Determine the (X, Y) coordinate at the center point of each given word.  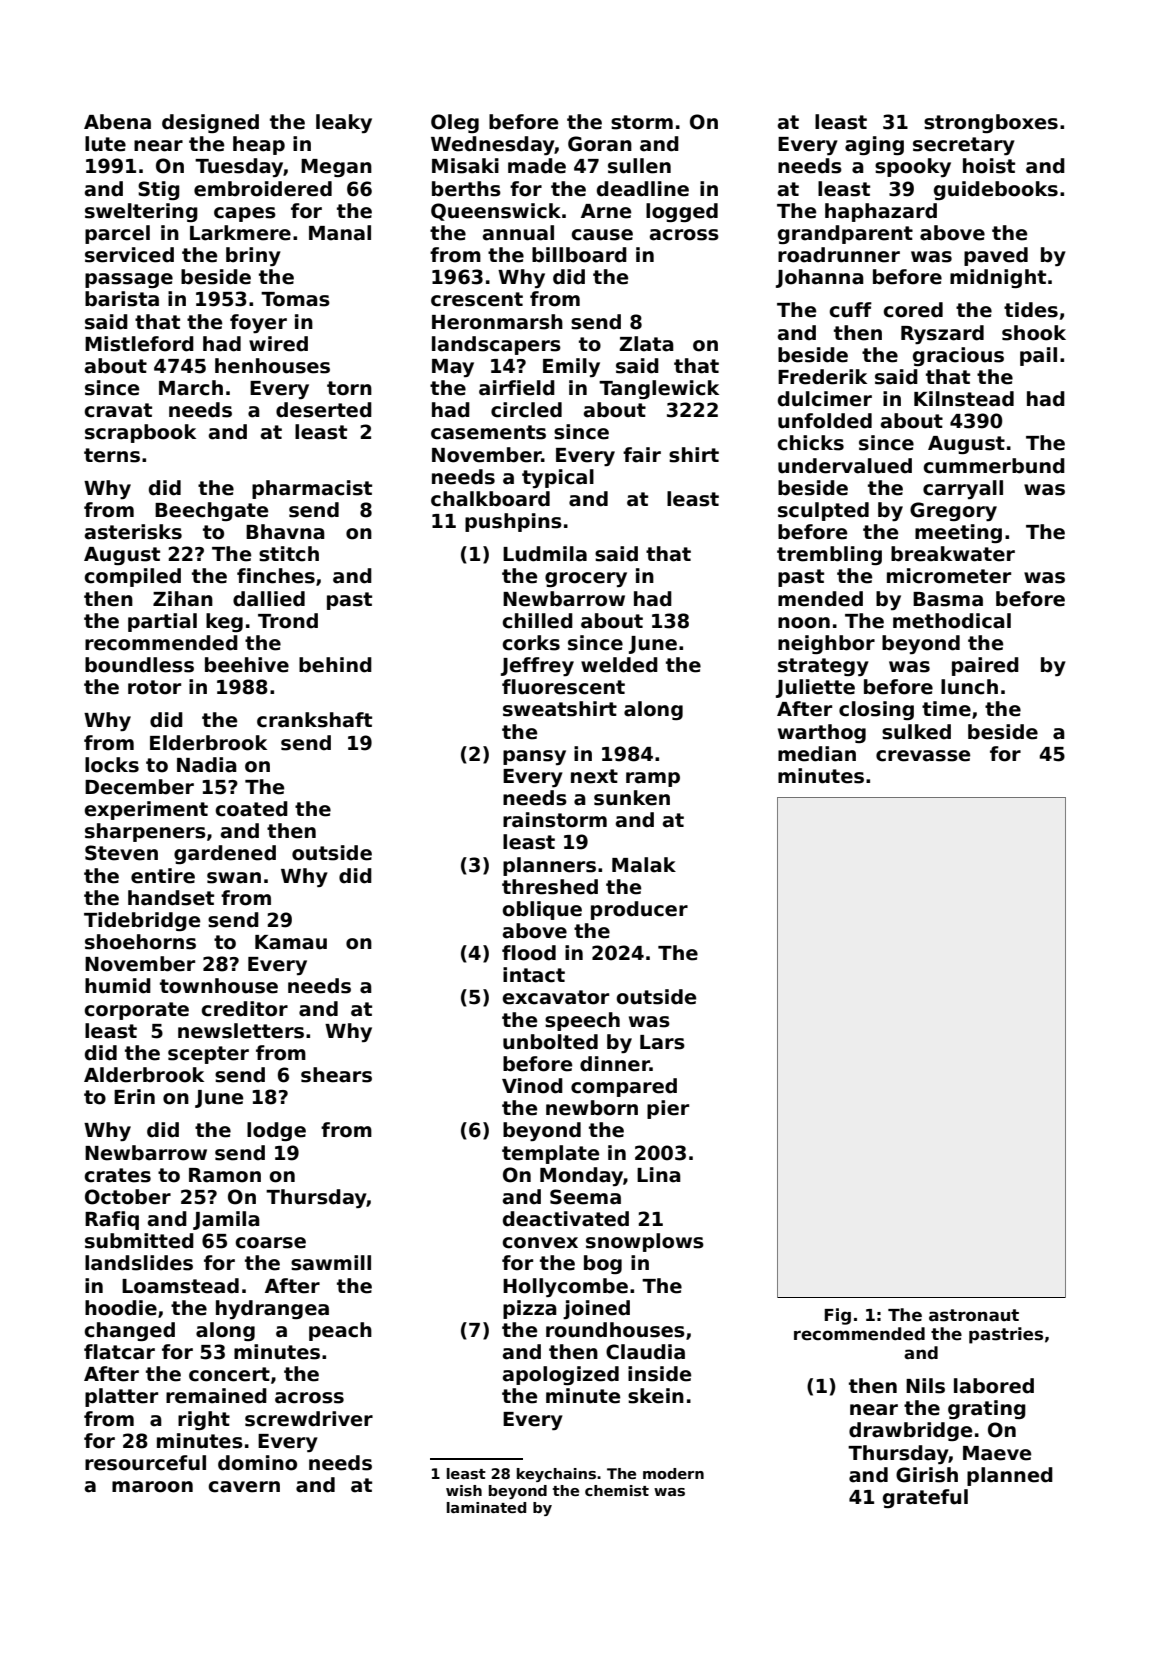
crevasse (923, 756)
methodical (952, 621)
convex (540, 1243)
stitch (289, 554)
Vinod (532, 1086)
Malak (644, 865)
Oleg (455, 123)
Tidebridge (142, 921)
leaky (344, 123)
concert (229, 1374)
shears (336, 1075)
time (946, 709)
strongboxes (991, 123)
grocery (586, 579)
